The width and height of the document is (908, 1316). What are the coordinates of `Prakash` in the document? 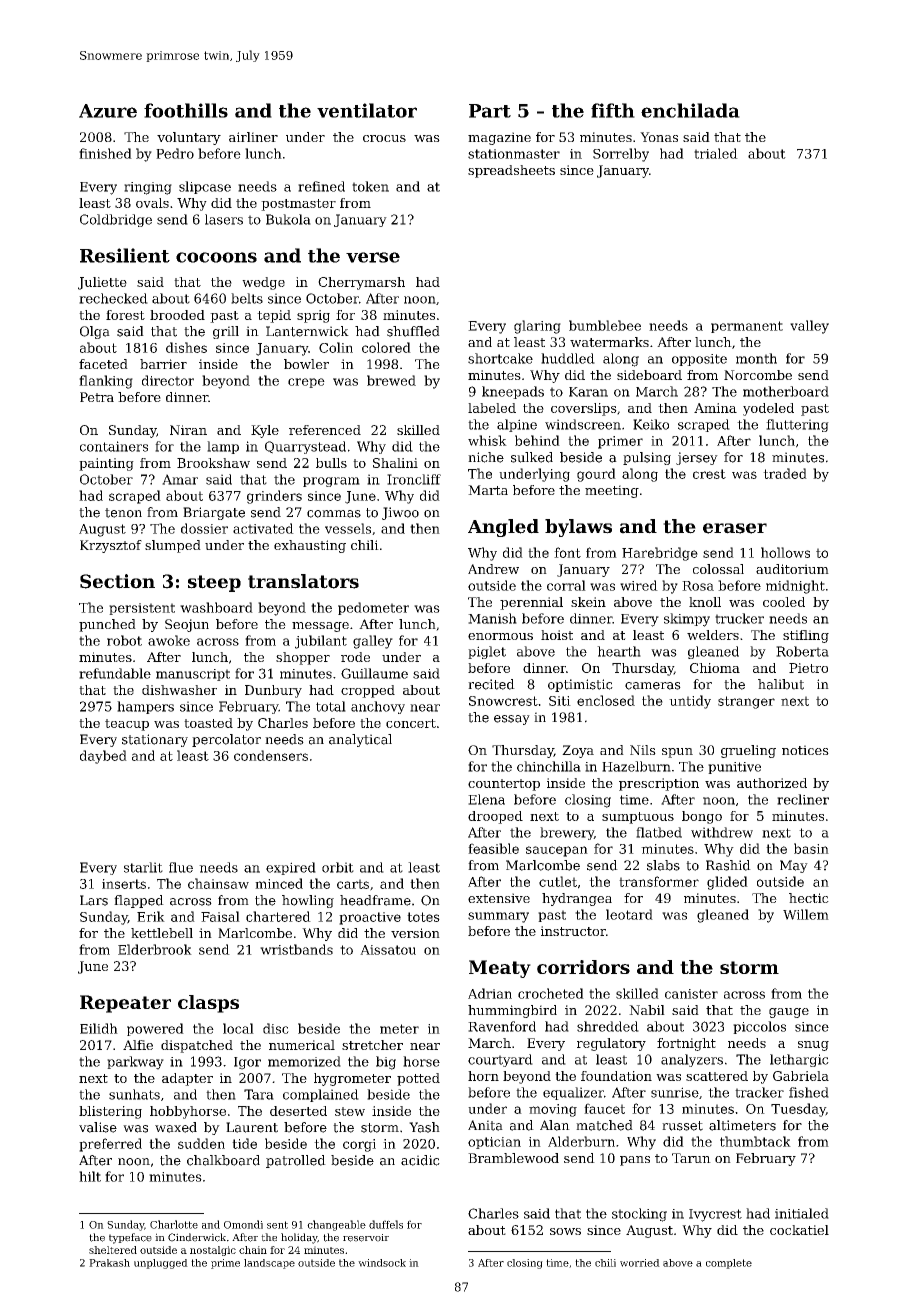 It's located at (109, 1263).
